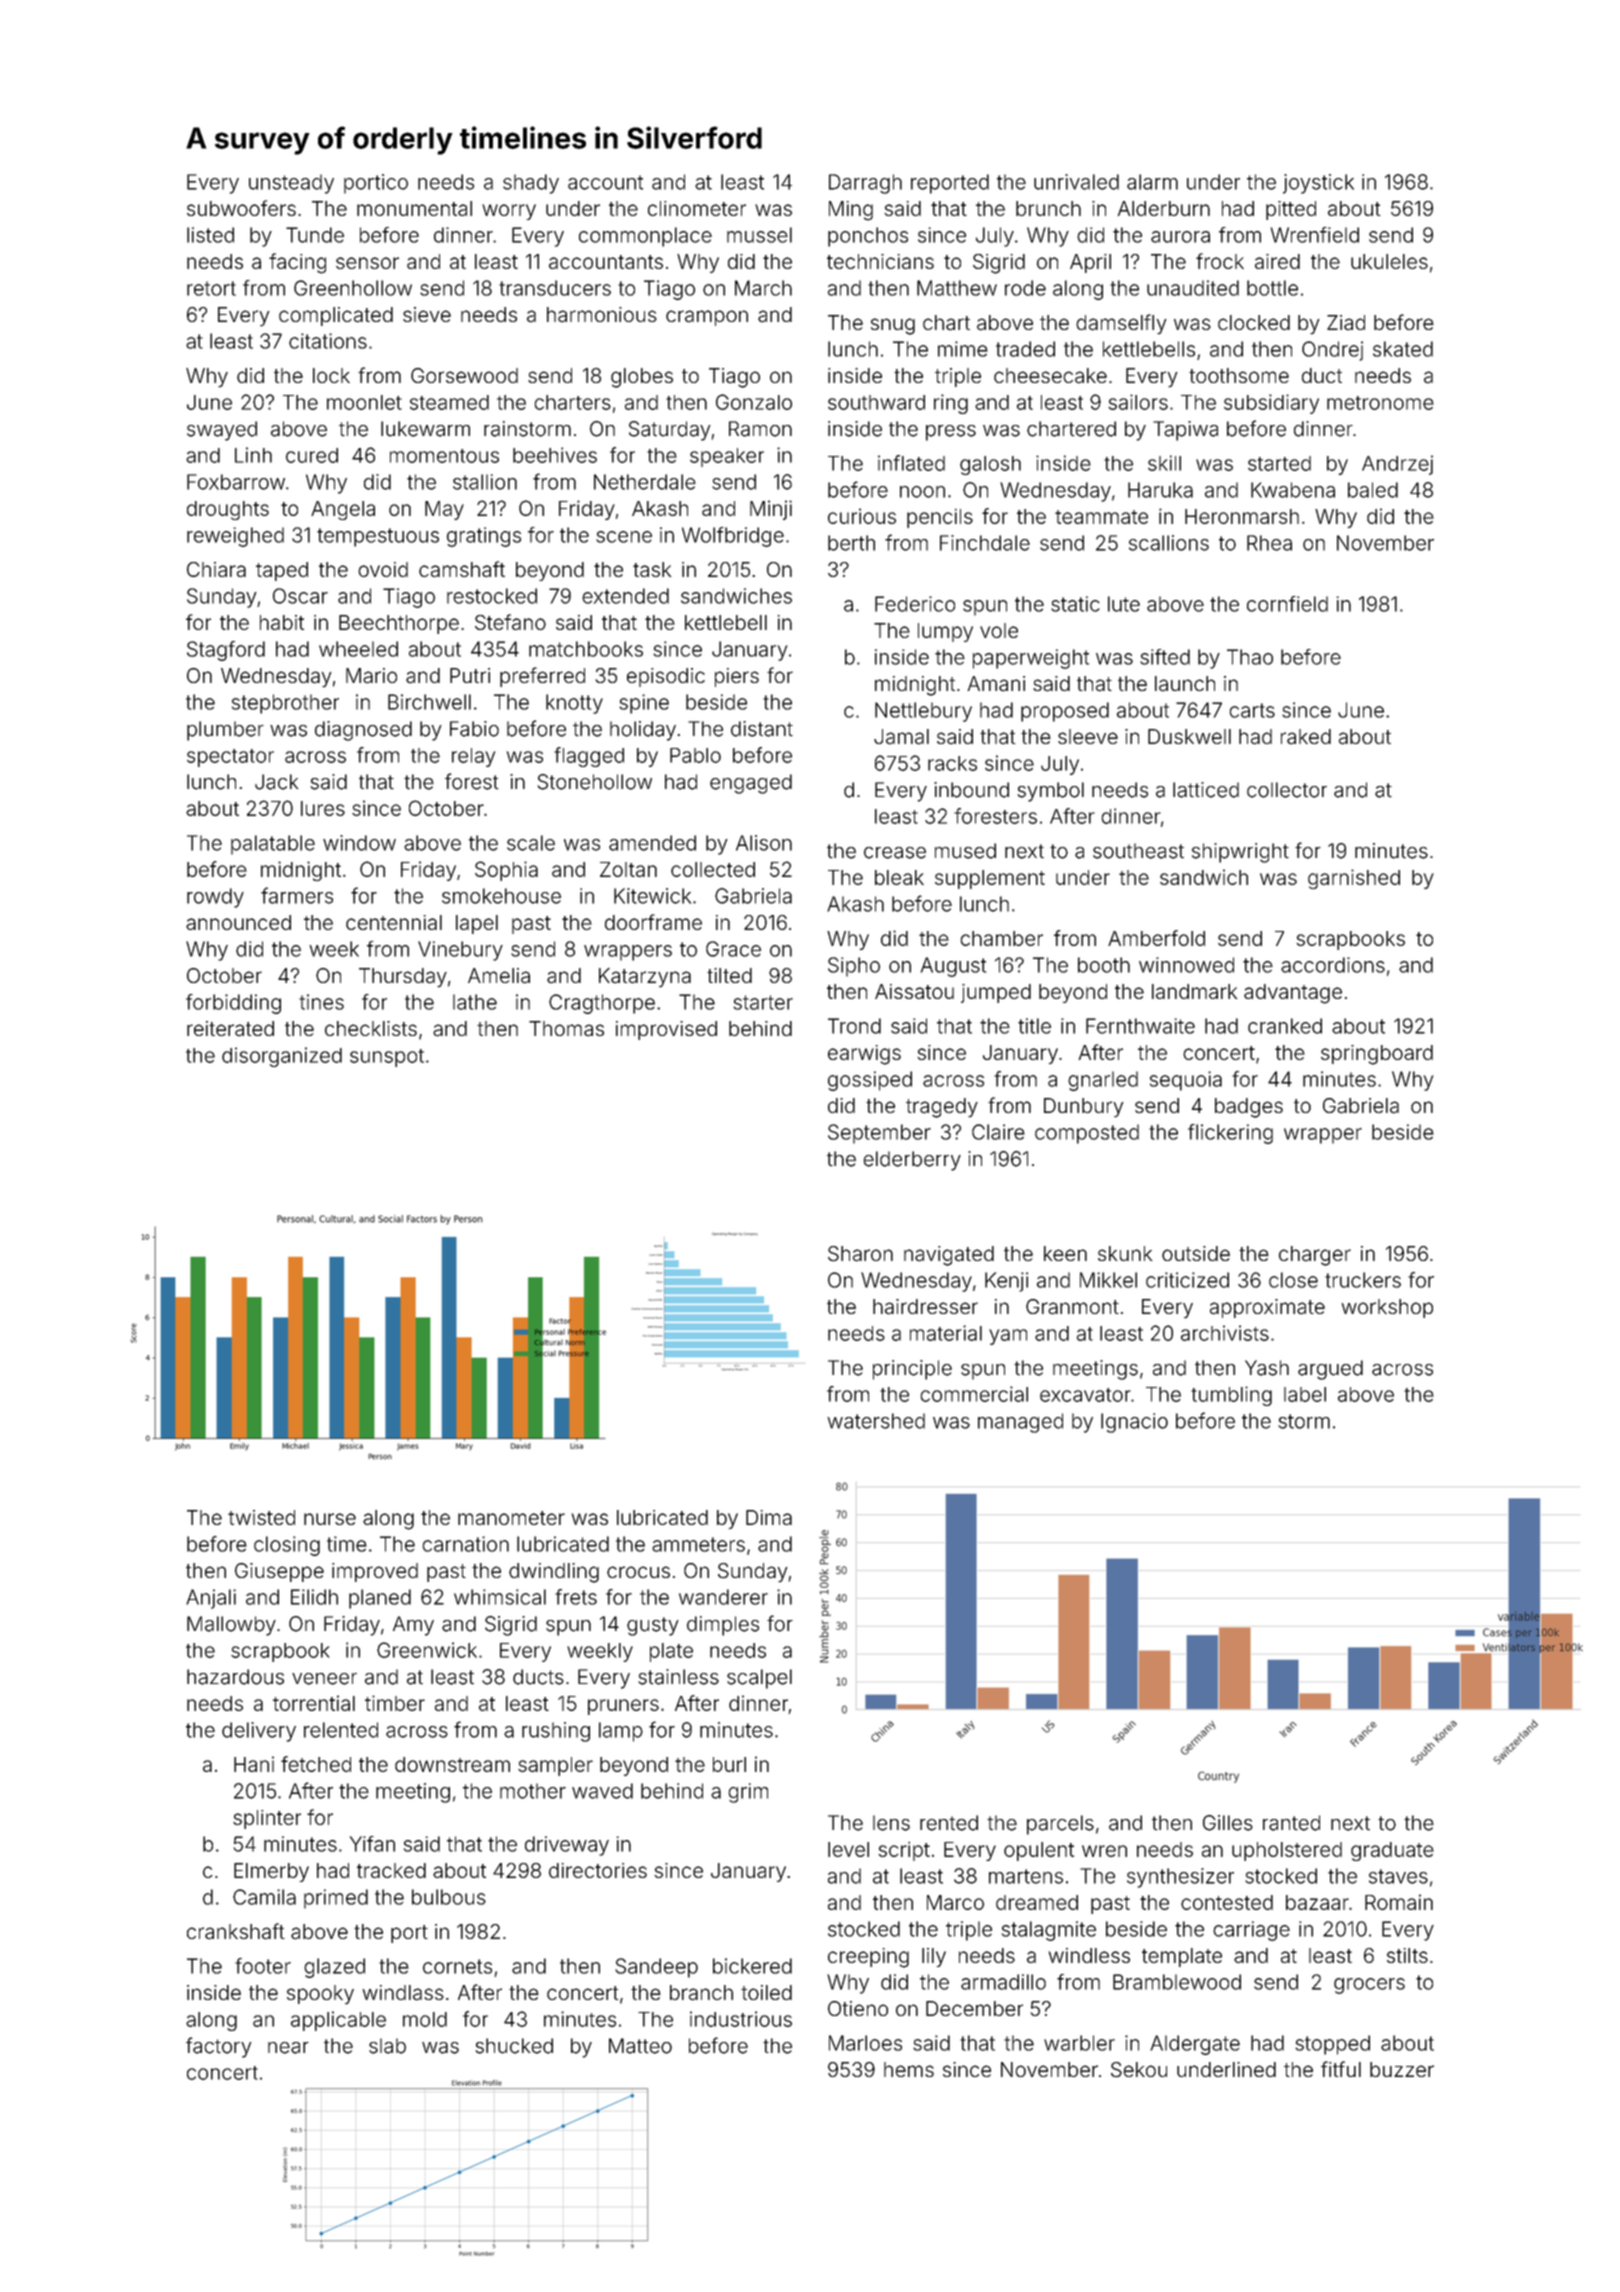 This screenshot has height=2292, width=1620. Describe the element at coordinates (210, 235) in the screenshot. I see `listed` at that location.
